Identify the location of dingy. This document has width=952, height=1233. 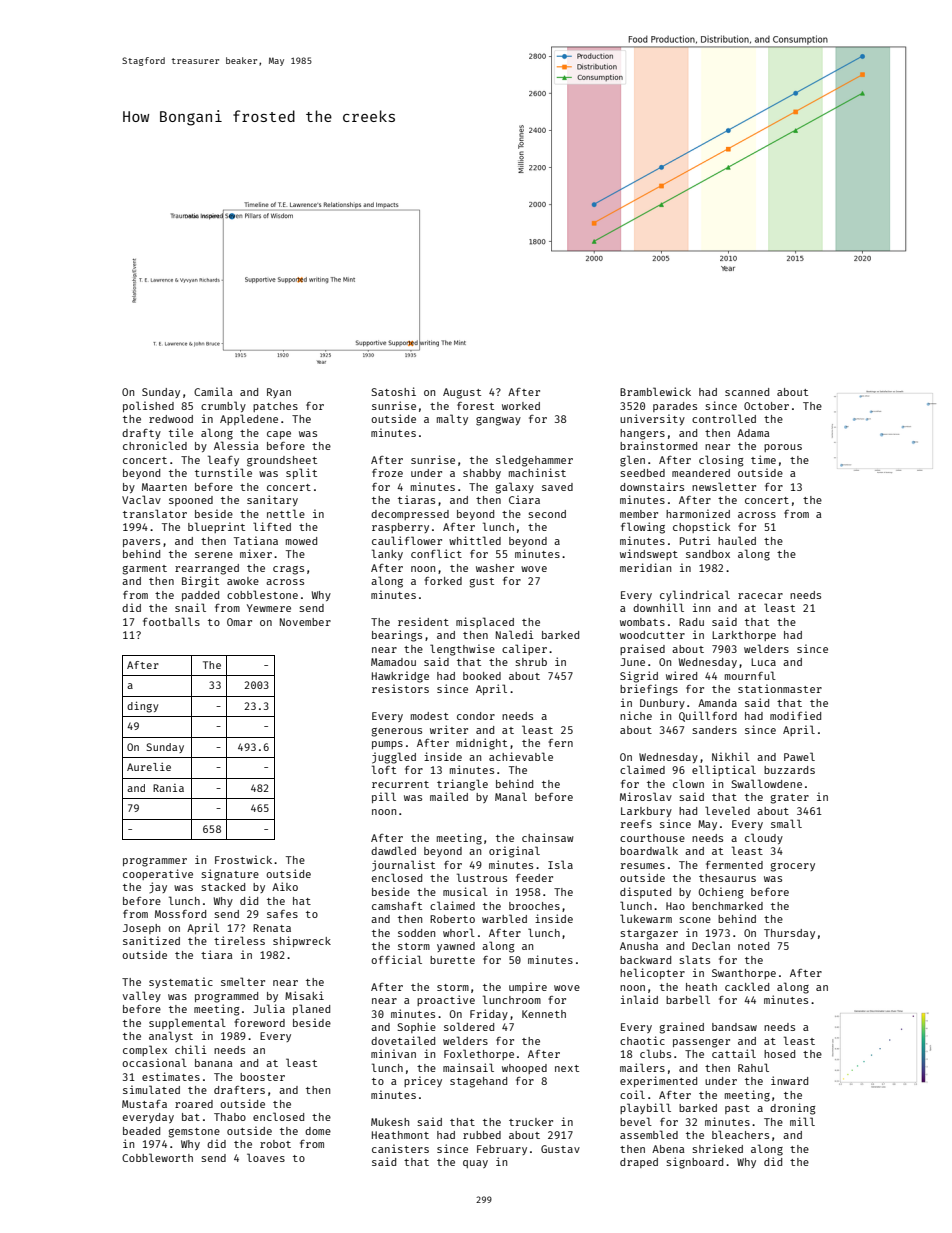
(142, 707).
